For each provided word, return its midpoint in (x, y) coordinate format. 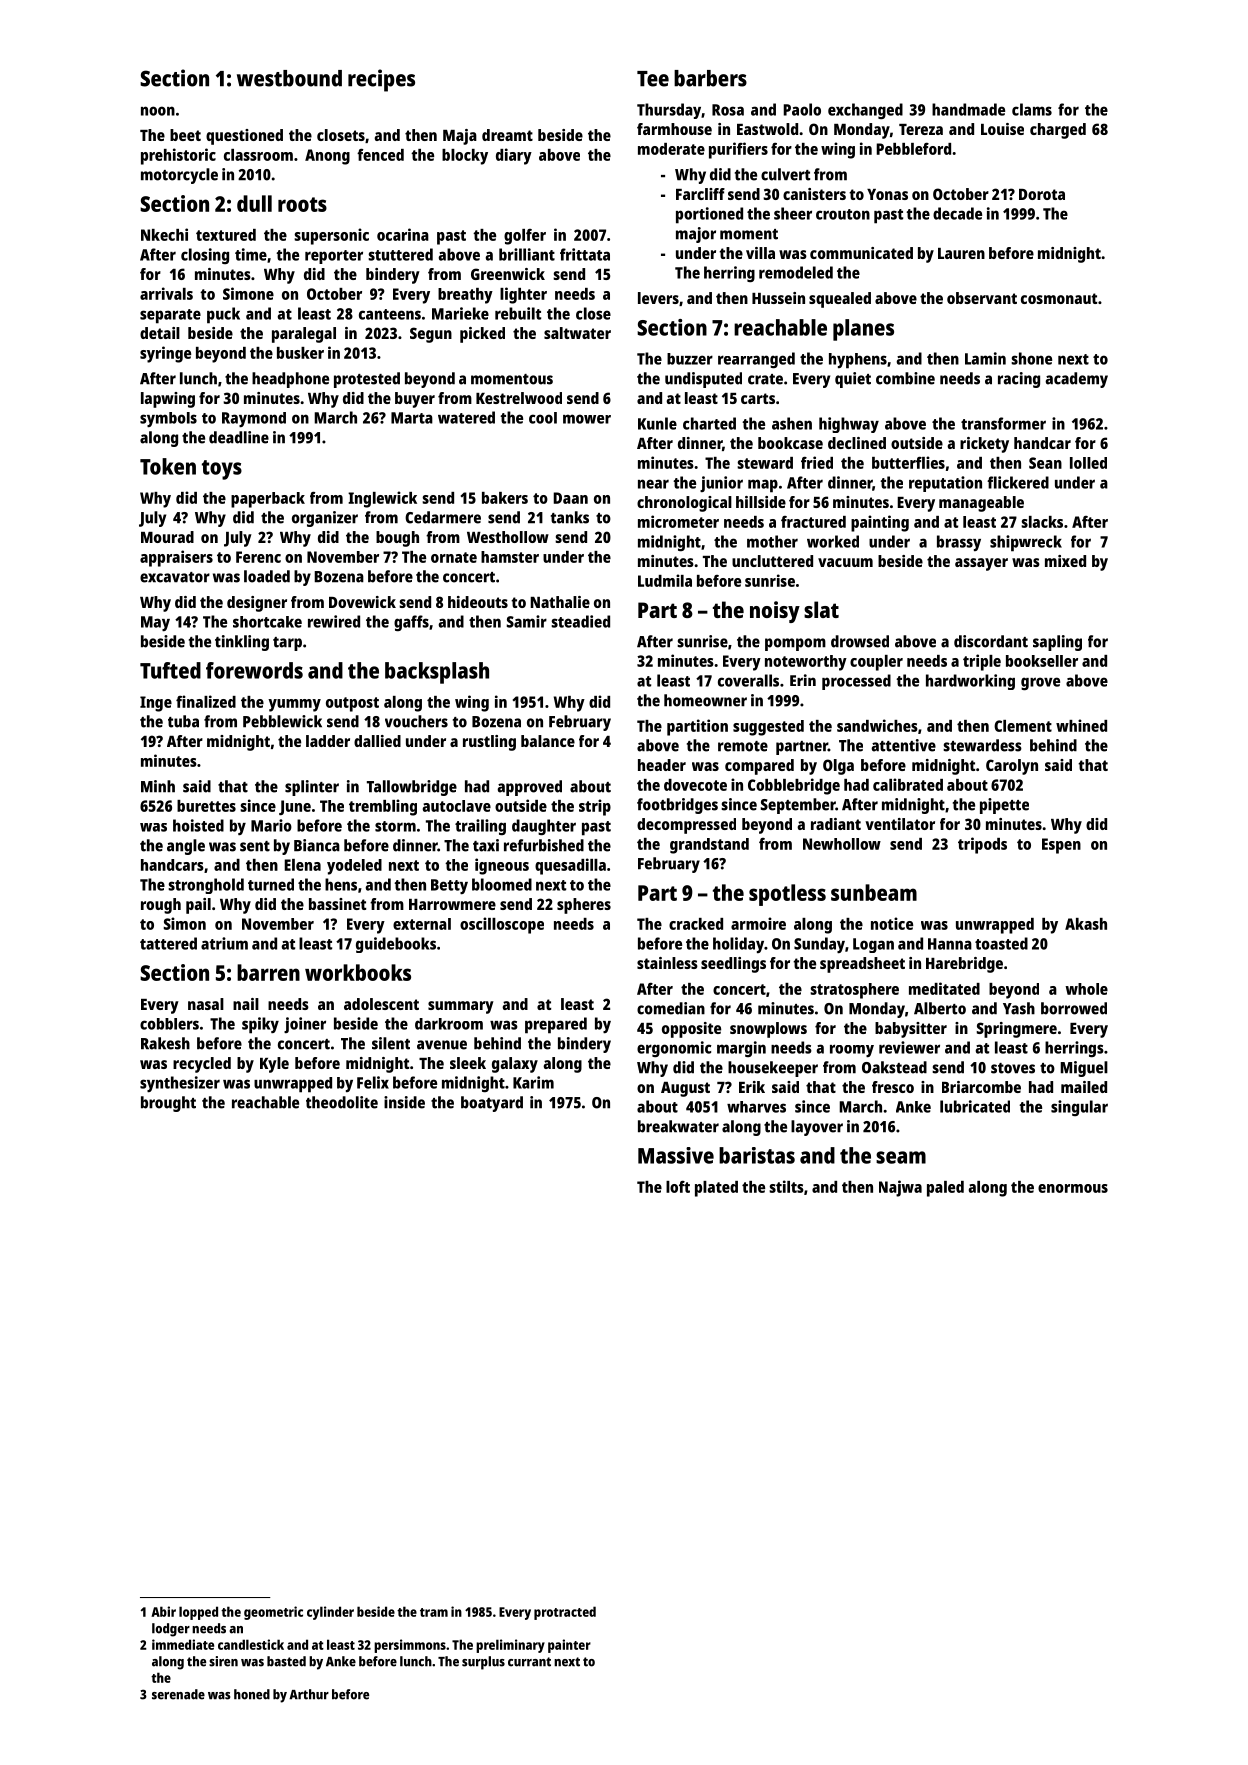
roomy (852, 1050)
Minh (158, 786)
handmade (968, 109)
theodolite (342, 1102)
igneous (502, 866)
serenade (178, 1694)
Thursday (669, 111)
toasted (1001, 943)
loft (678, 1187)
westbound (289, 78)
